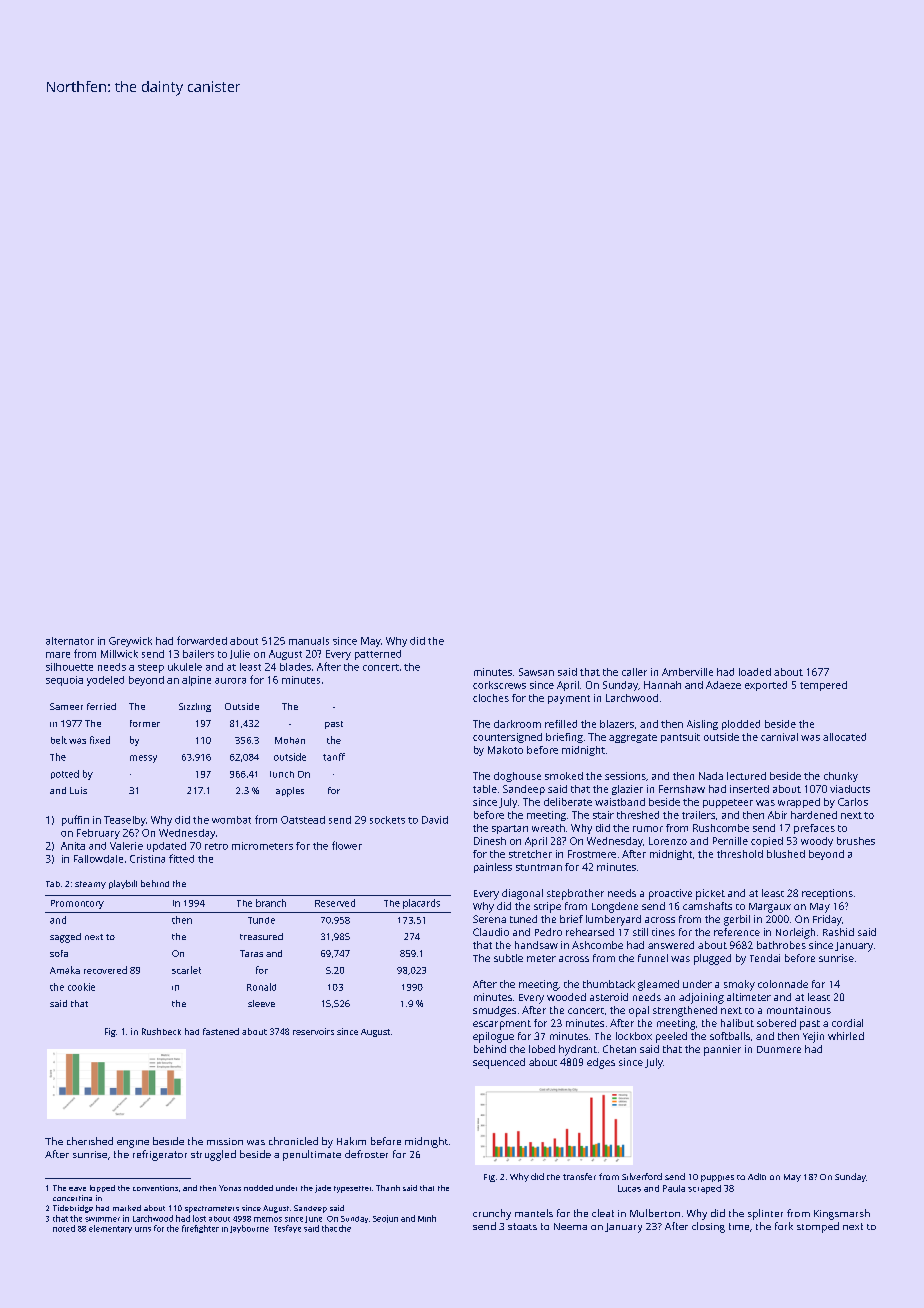 This screenshot has width=924, height=1308. I want to click on tempered, so click(823, 686).
